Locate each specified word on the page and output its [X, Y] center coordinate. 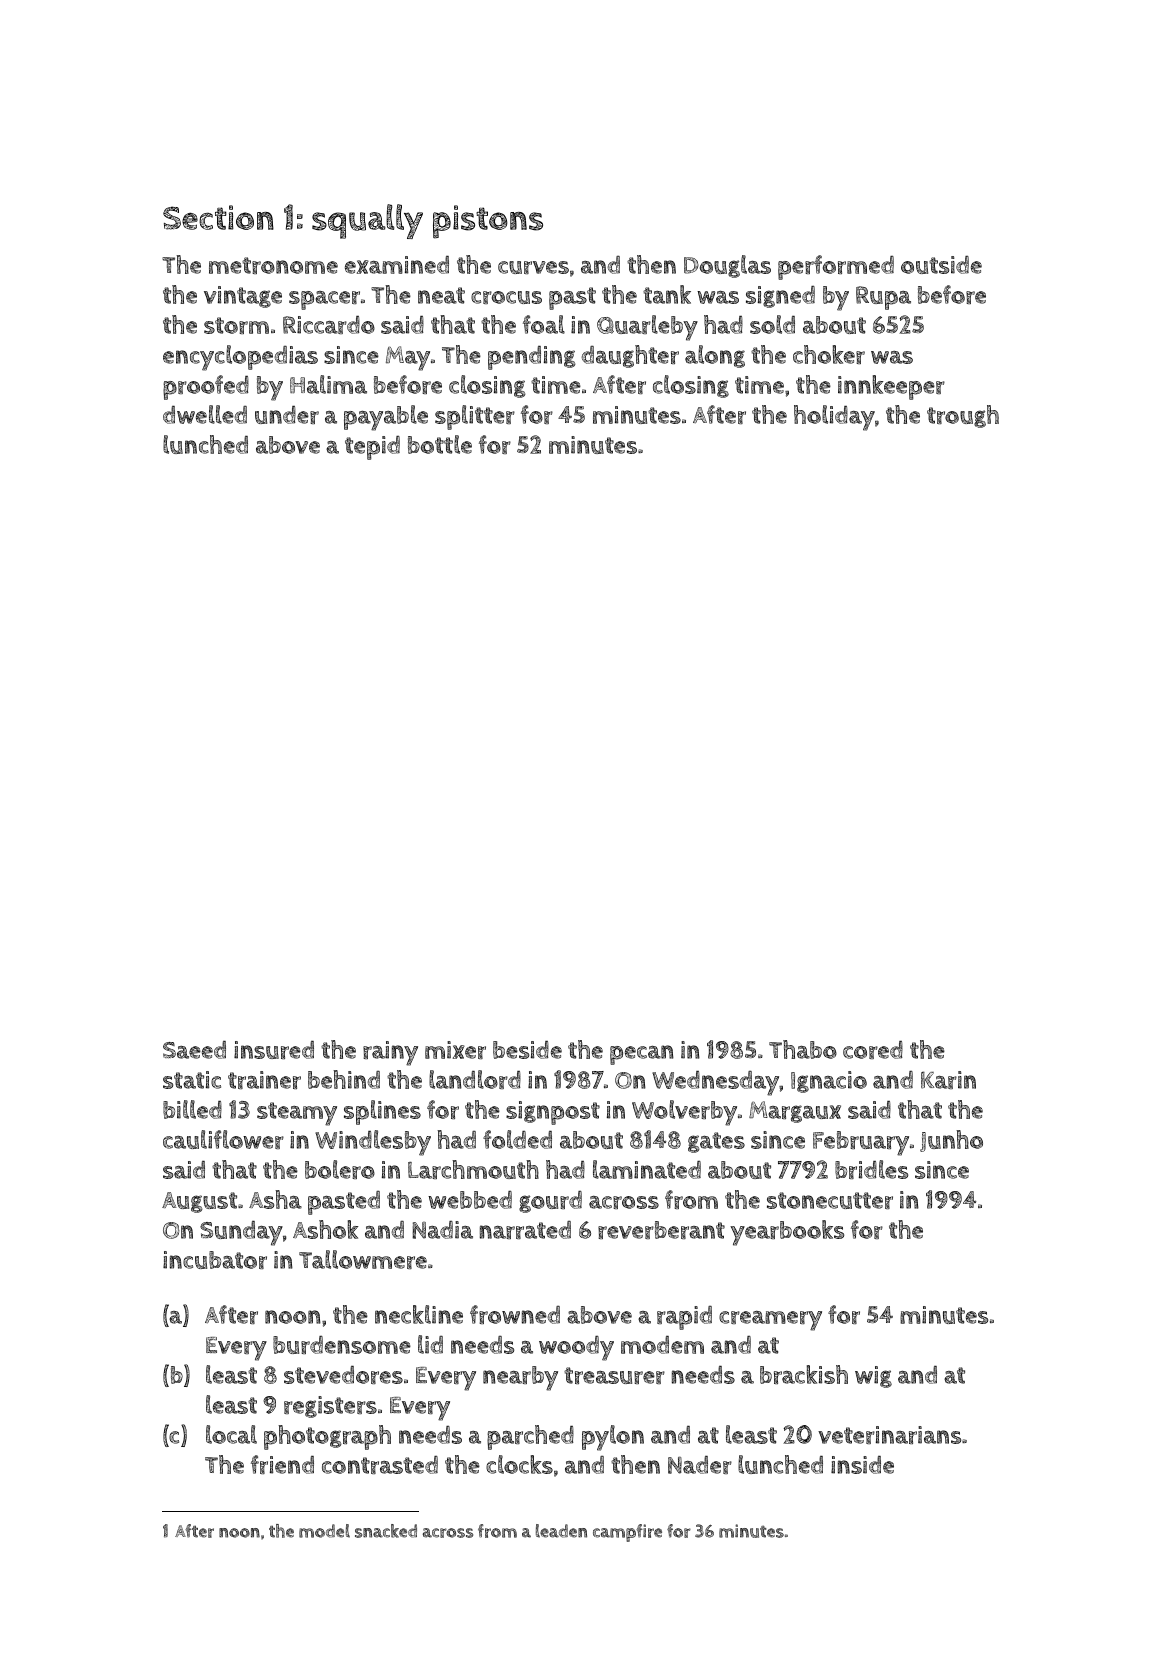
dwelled [205, 414]
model [324, 1531]
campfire [627, 1533]
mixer [455, 1050]
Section [218, 217]
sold [772, 324]
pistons [488, 222]
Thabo [803, 1049]
